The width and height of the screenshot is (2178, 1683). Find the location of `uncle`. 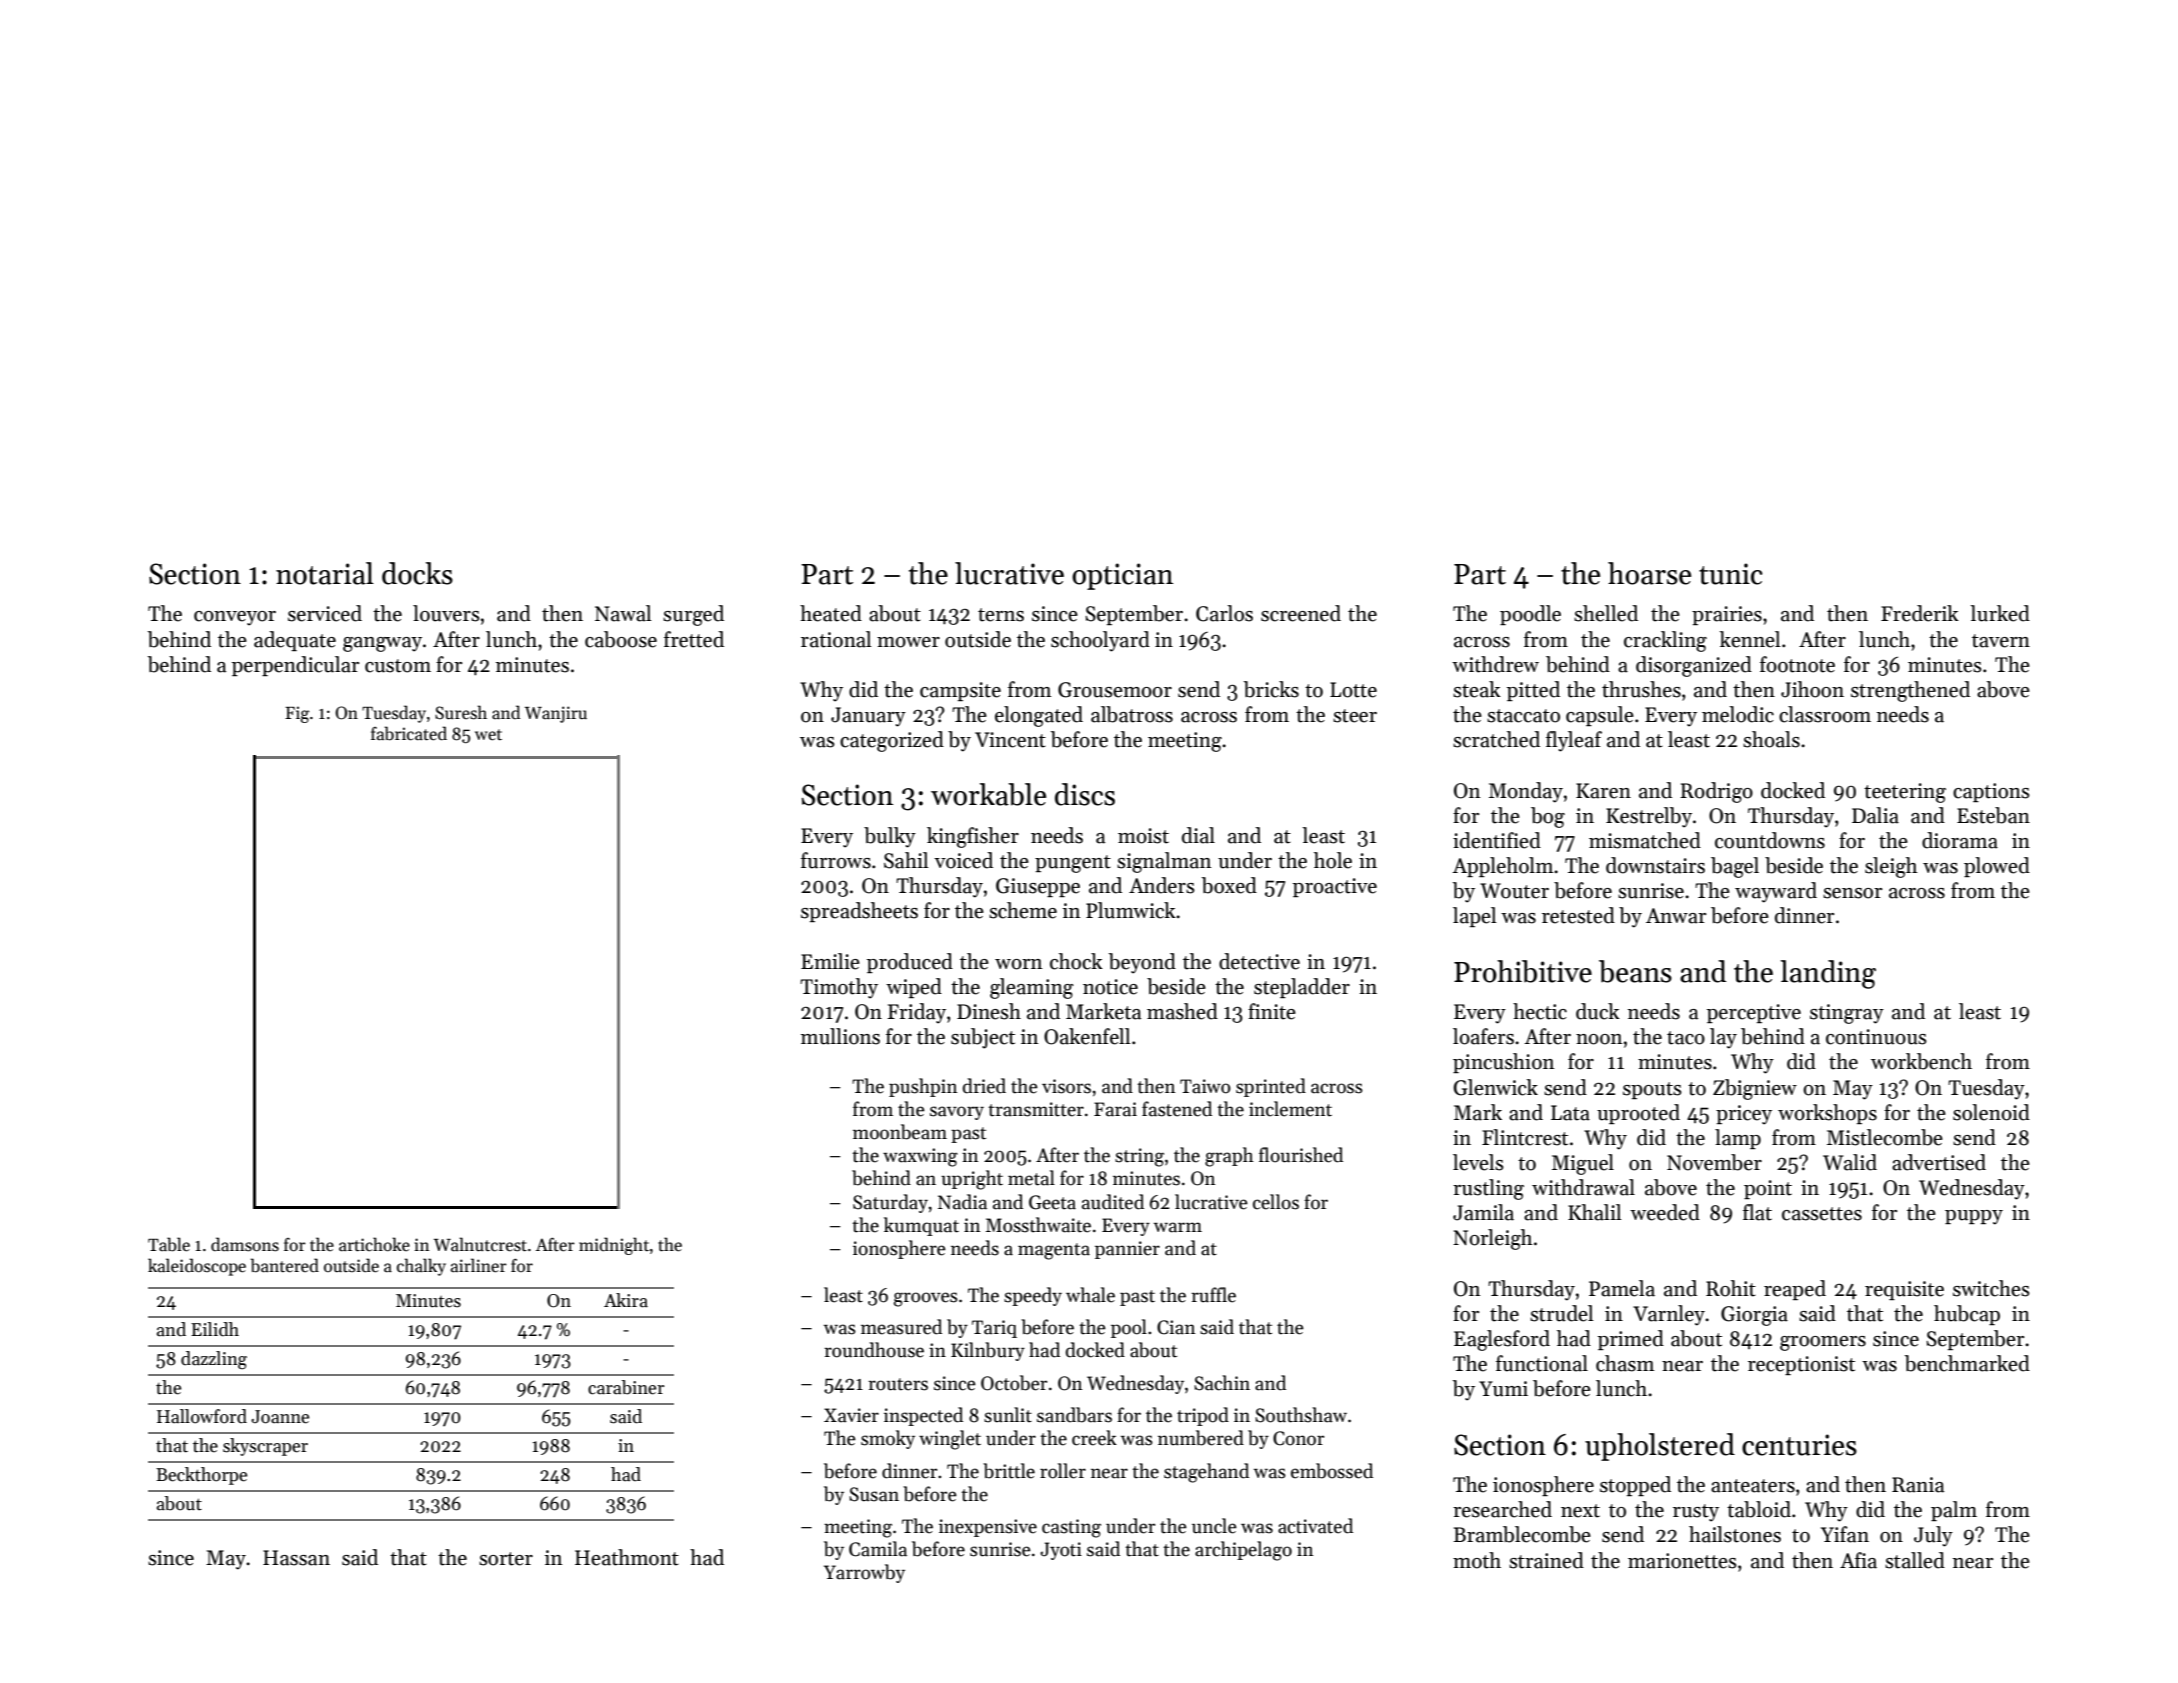

uncle is located at coordinates (1214, 1526).
